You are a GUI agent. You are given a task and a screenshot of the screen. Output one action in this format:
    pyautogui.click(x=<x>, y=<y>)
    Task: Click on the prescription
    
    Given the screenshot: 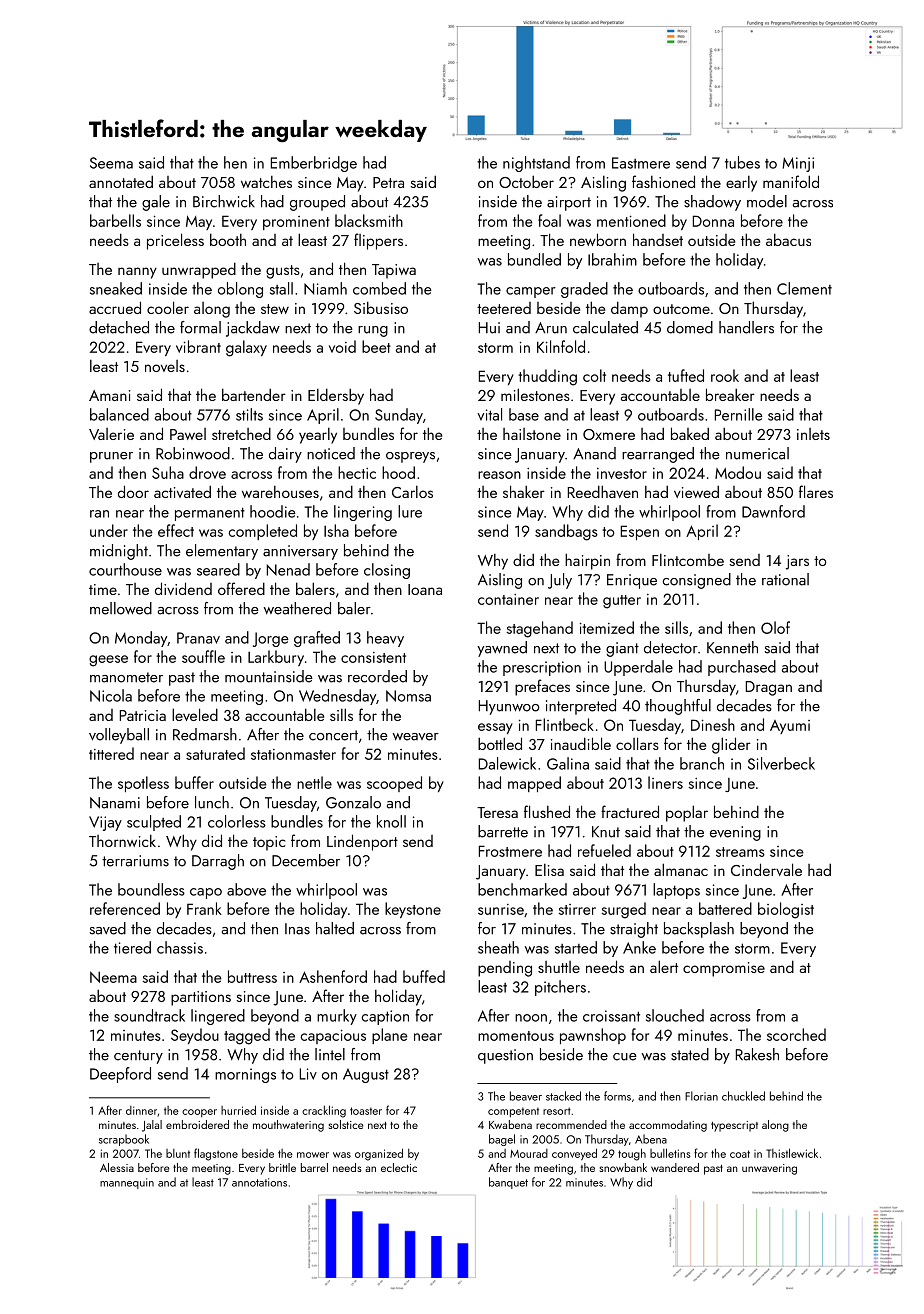 What is the action you would take?
    pyautogui.click(x=542, y=668)
